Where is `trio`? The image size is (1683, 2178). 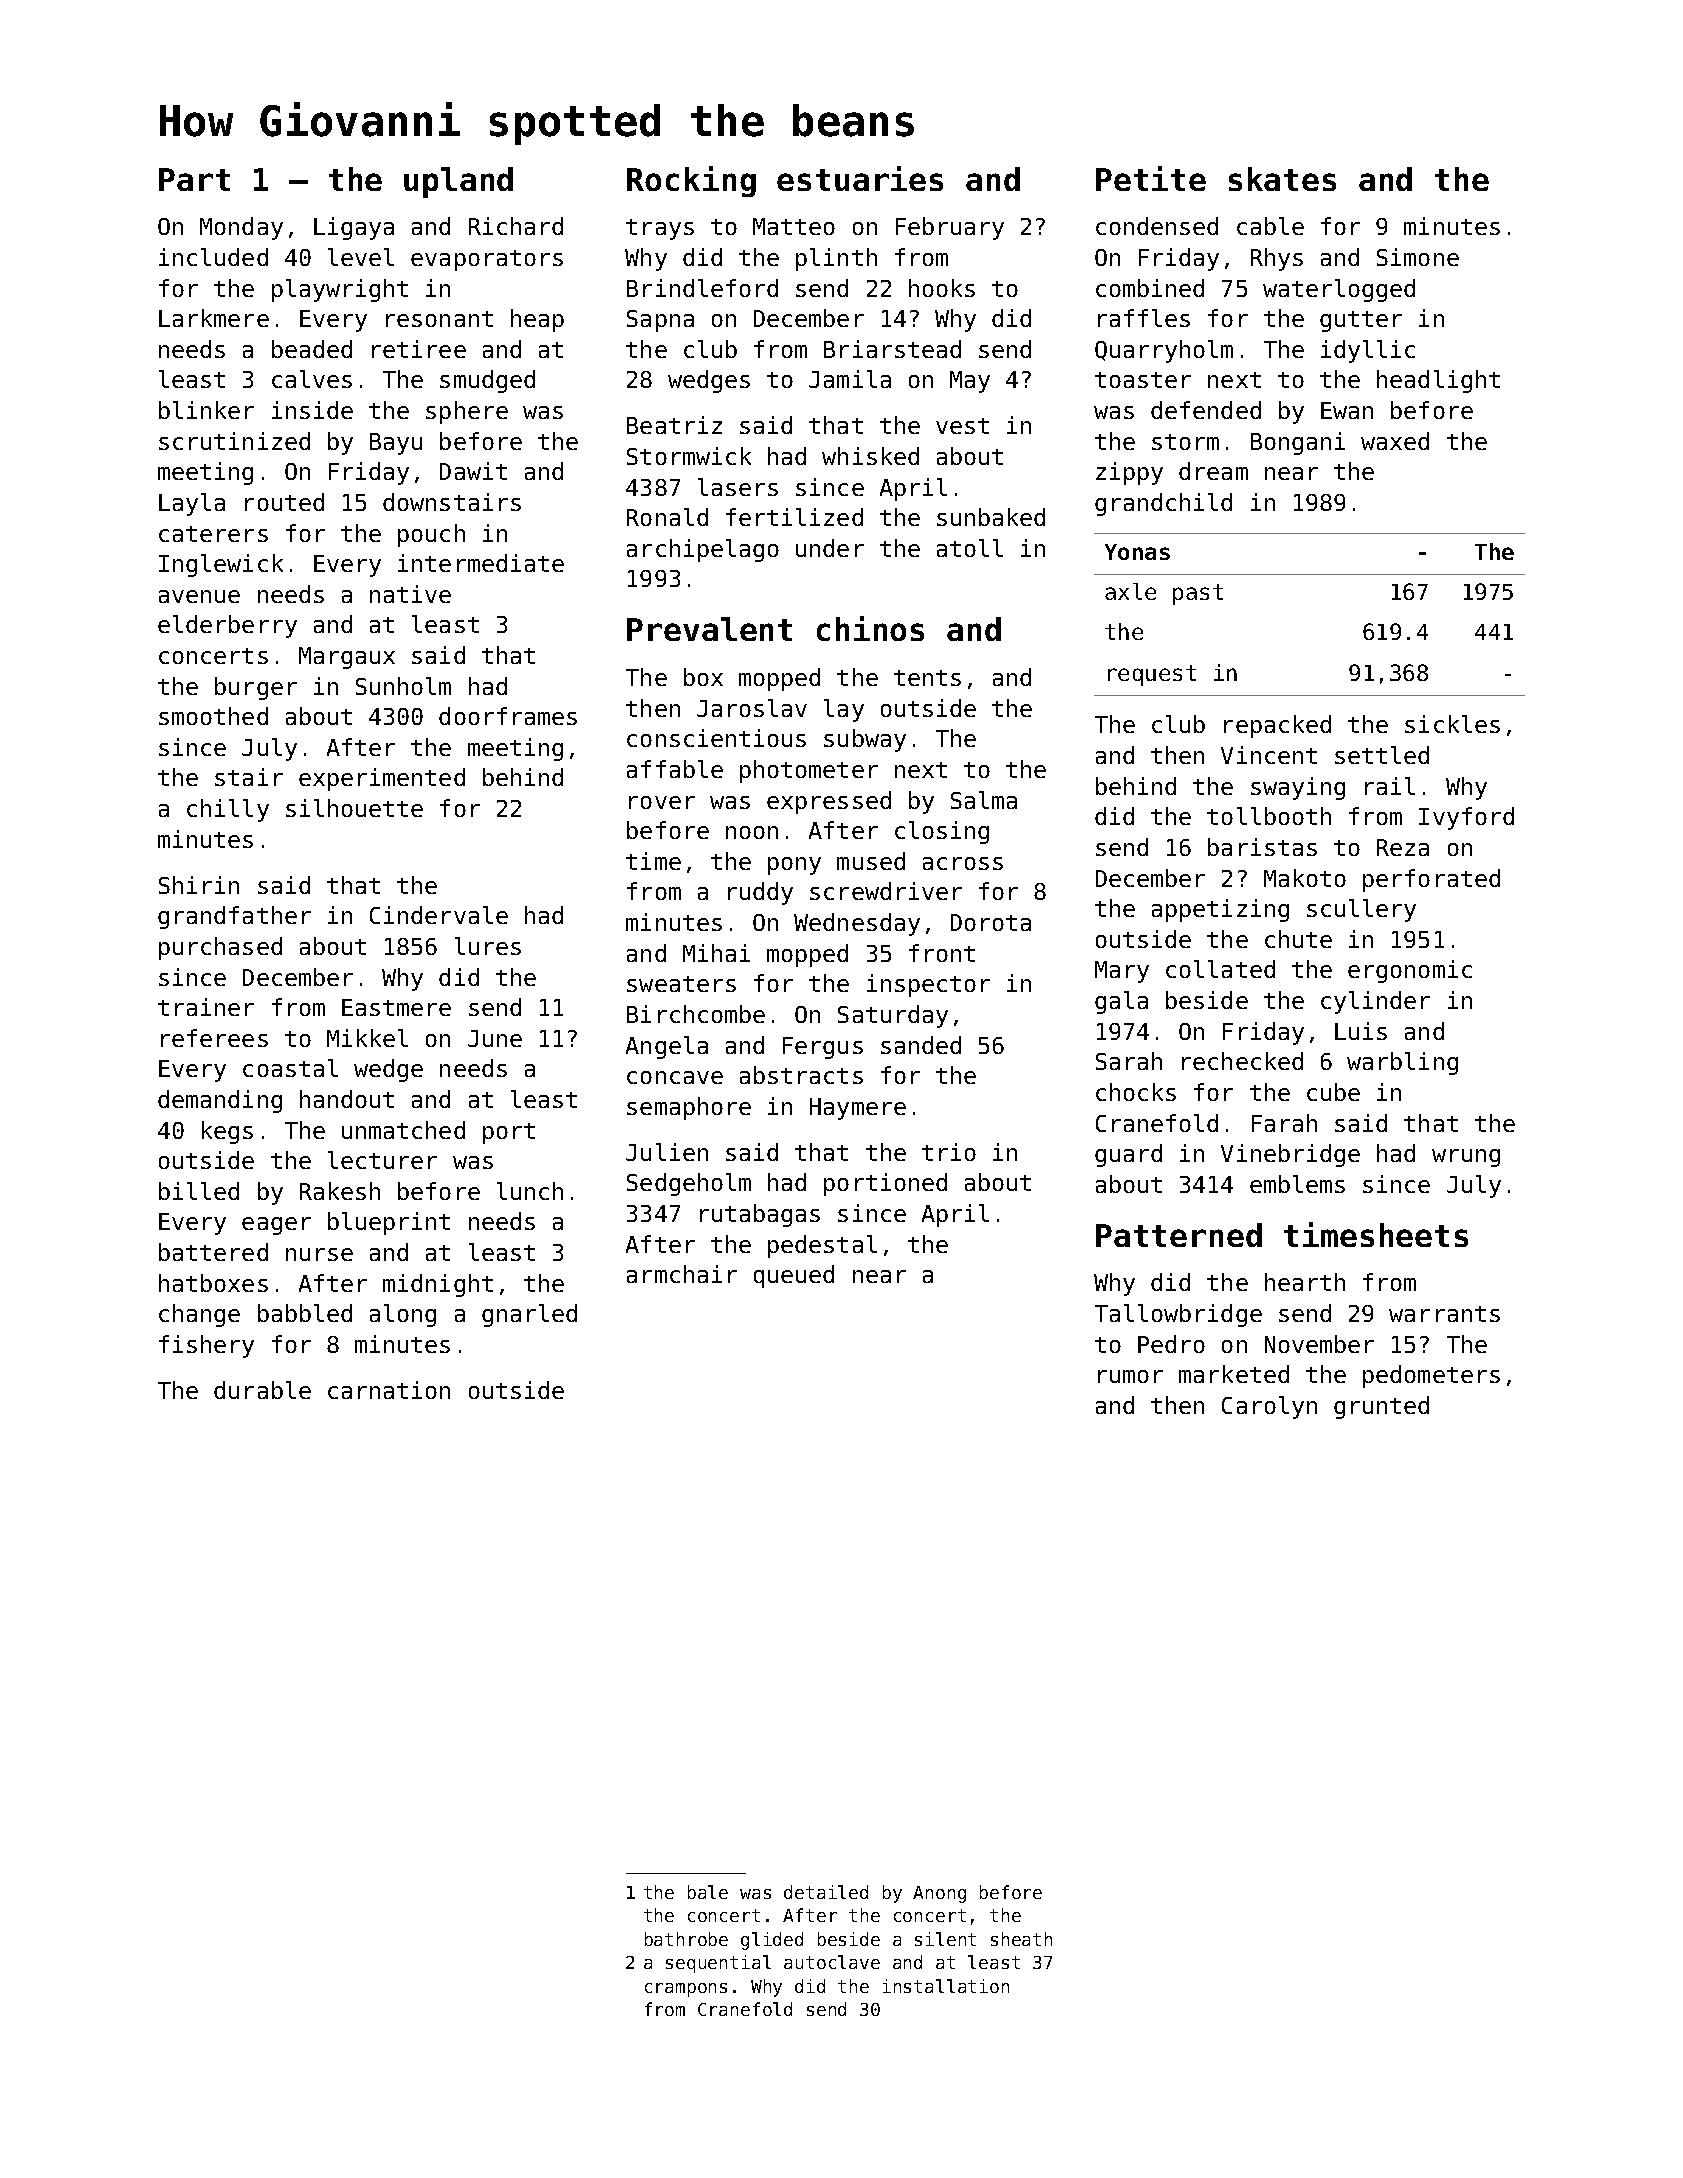
trio is located at coordinates (949, 1152).
